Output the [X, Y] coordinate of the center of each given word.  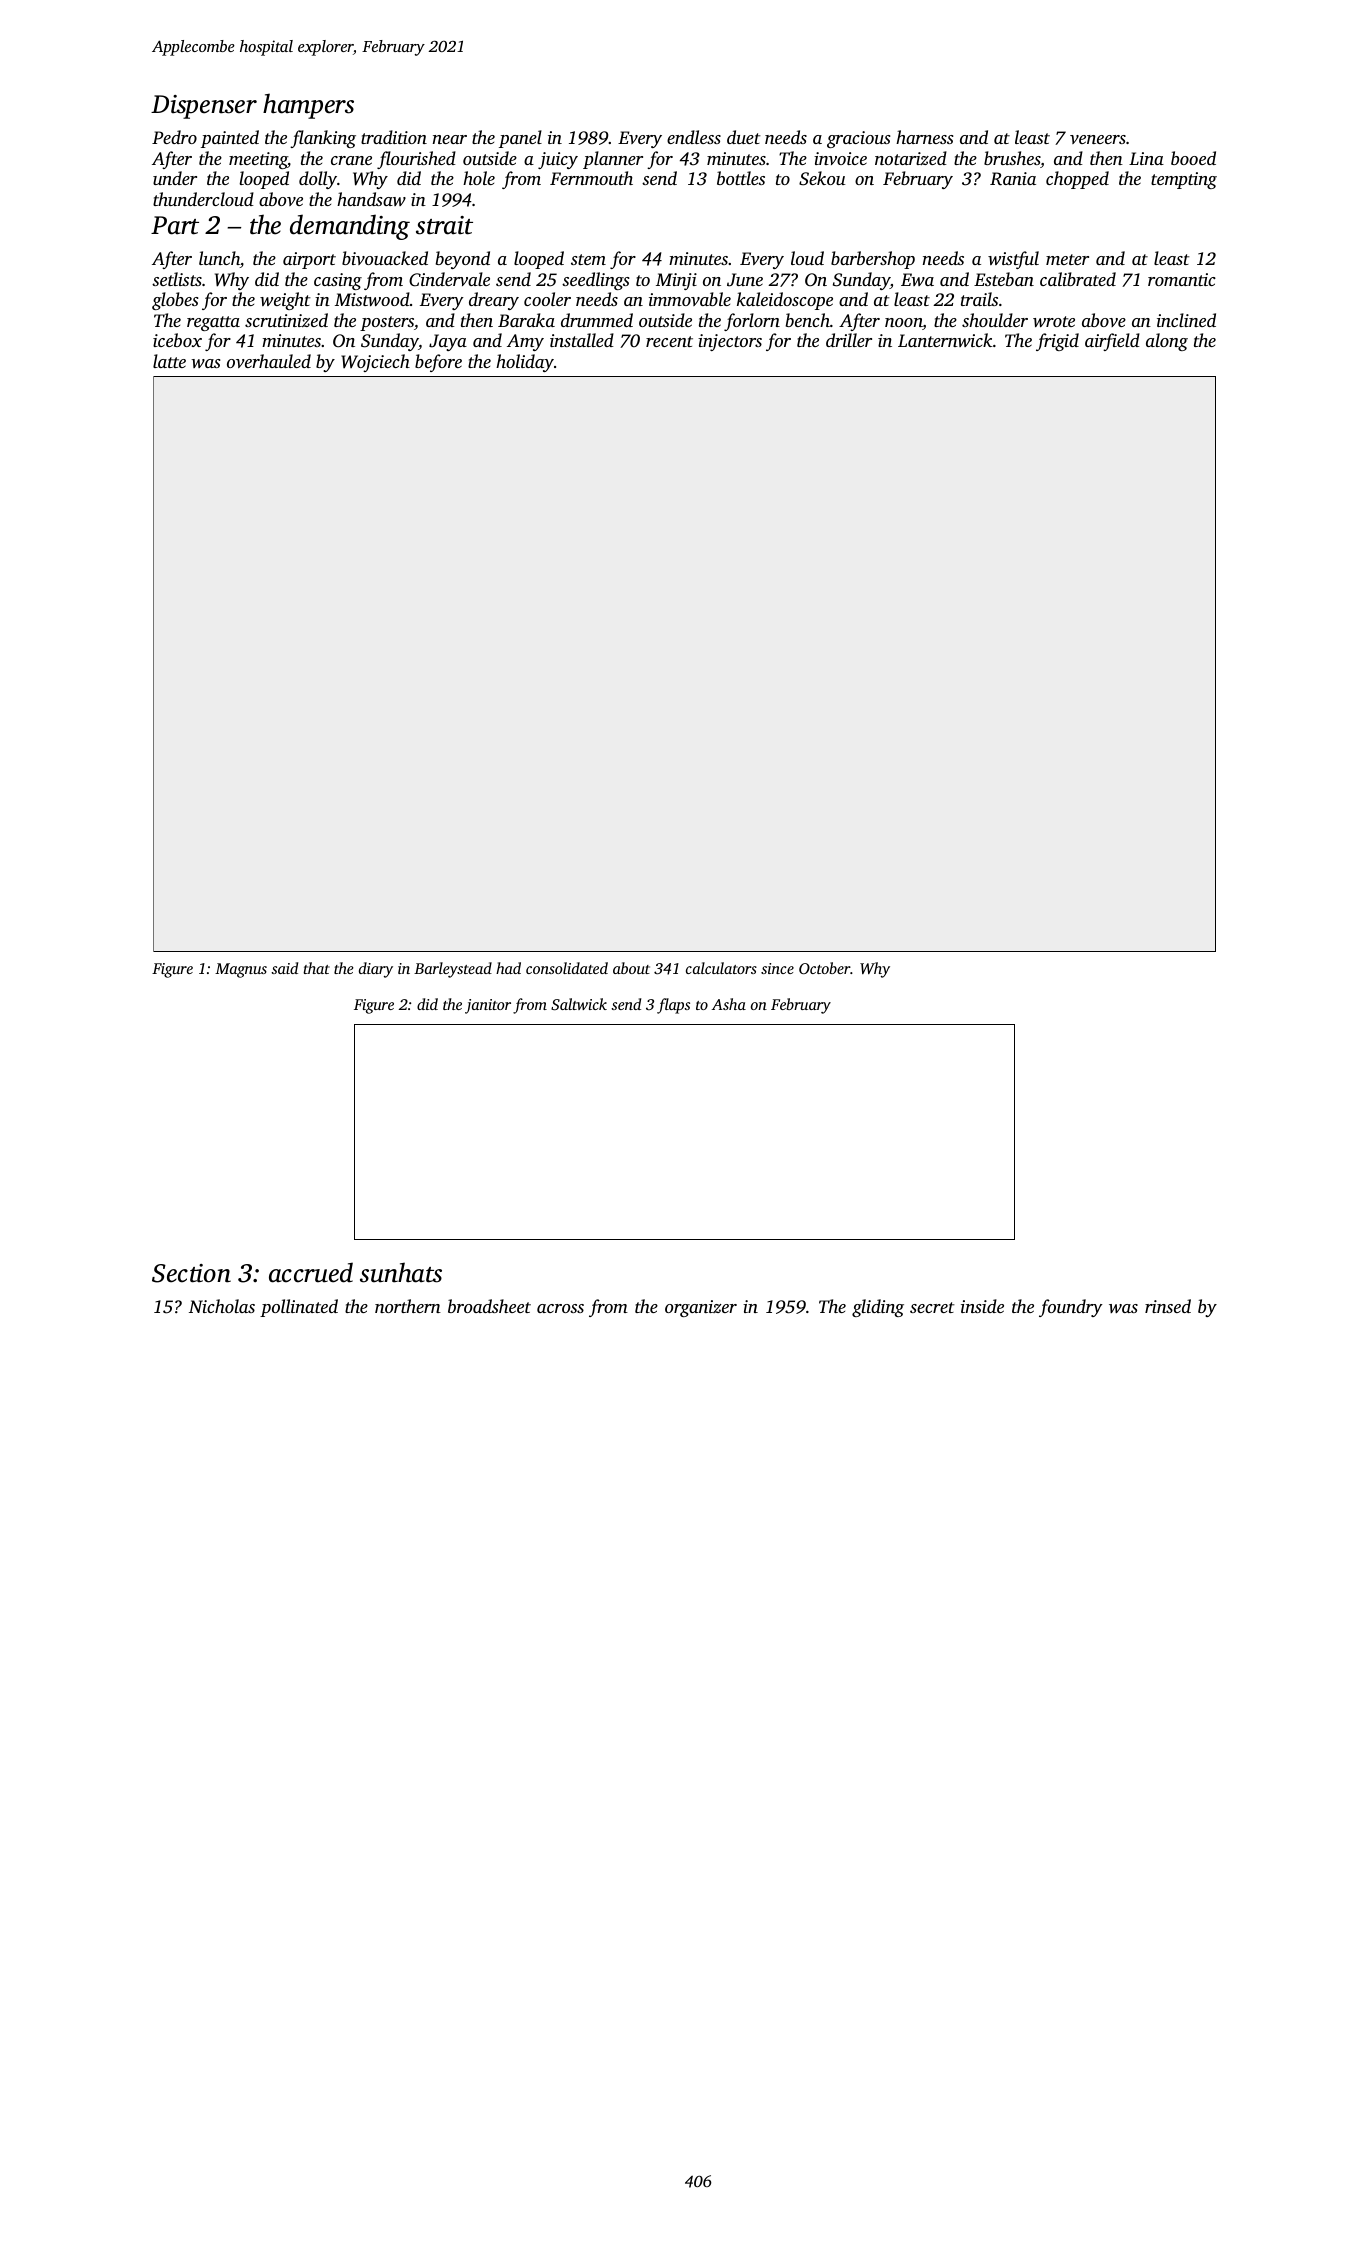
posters [387, 323]
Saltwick [579, 1004]
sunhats [401, 1272]
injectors [730, 342]
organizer [701, 1308]
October [824, 968]
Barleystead [453, 970]
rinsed [1168, 1306]
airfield [1112, 342]
